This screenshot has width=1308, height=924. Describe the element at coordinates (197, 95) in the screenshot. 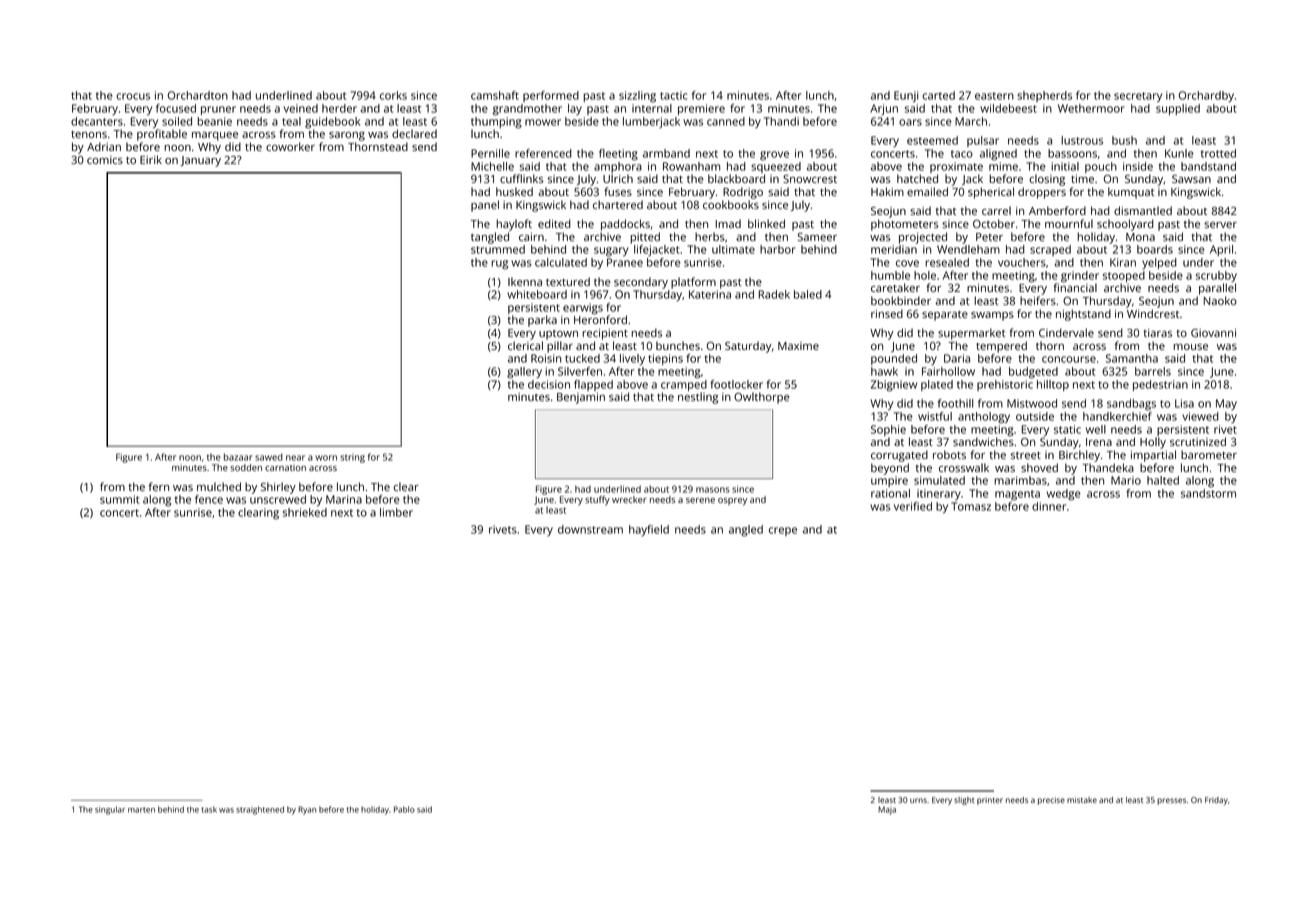

I see `Orchardton` at that location.
